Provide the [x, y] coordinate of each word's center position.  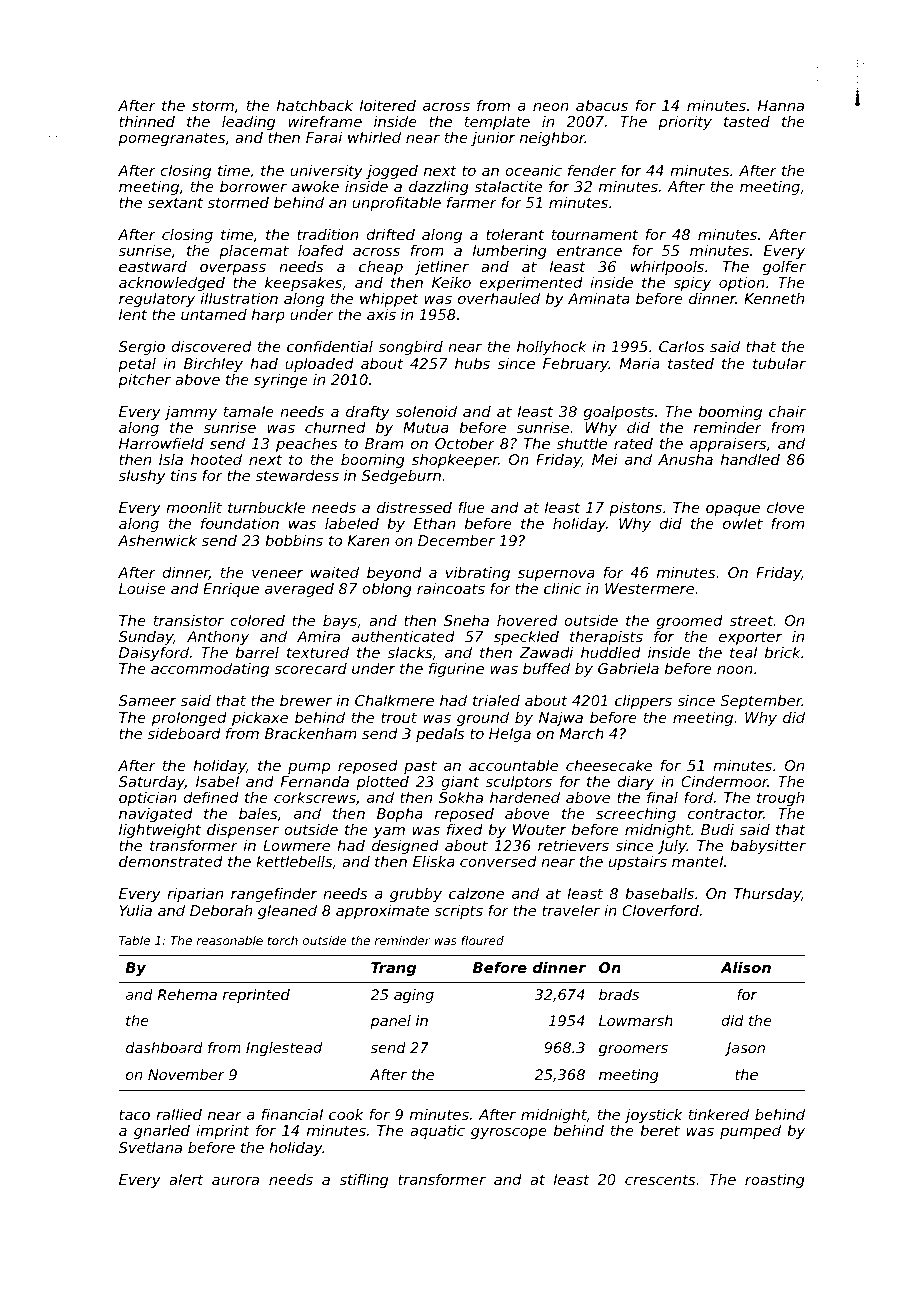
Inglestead [284, 1049]
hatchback [315, 105]
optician [148, 799]
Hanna [781, 105]
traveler [571, 910]
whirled [374, 137]
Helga [510, 735]
